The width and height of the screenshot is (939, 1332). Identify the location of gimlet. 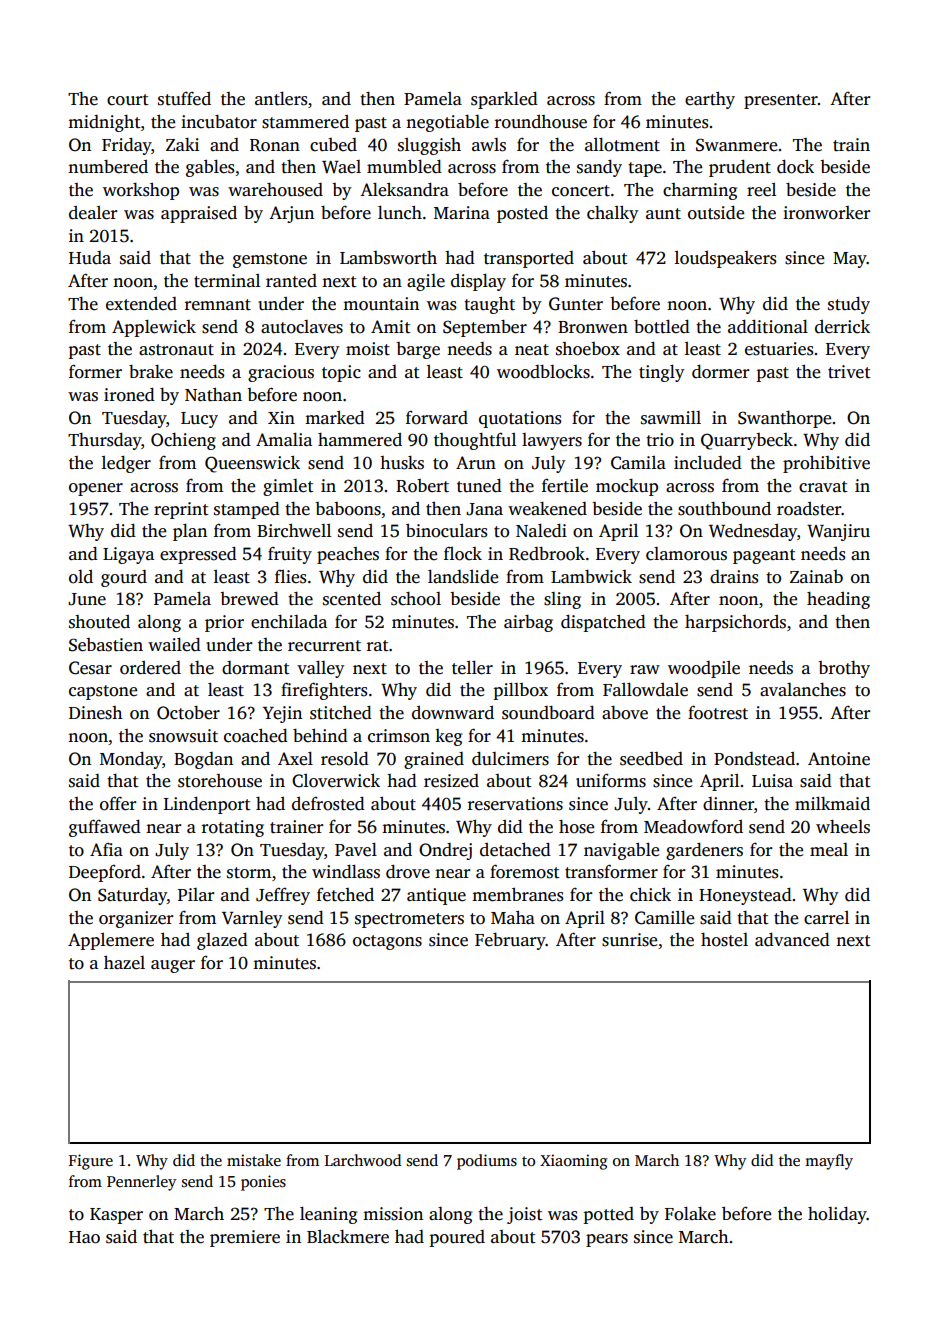
(288, 487).
